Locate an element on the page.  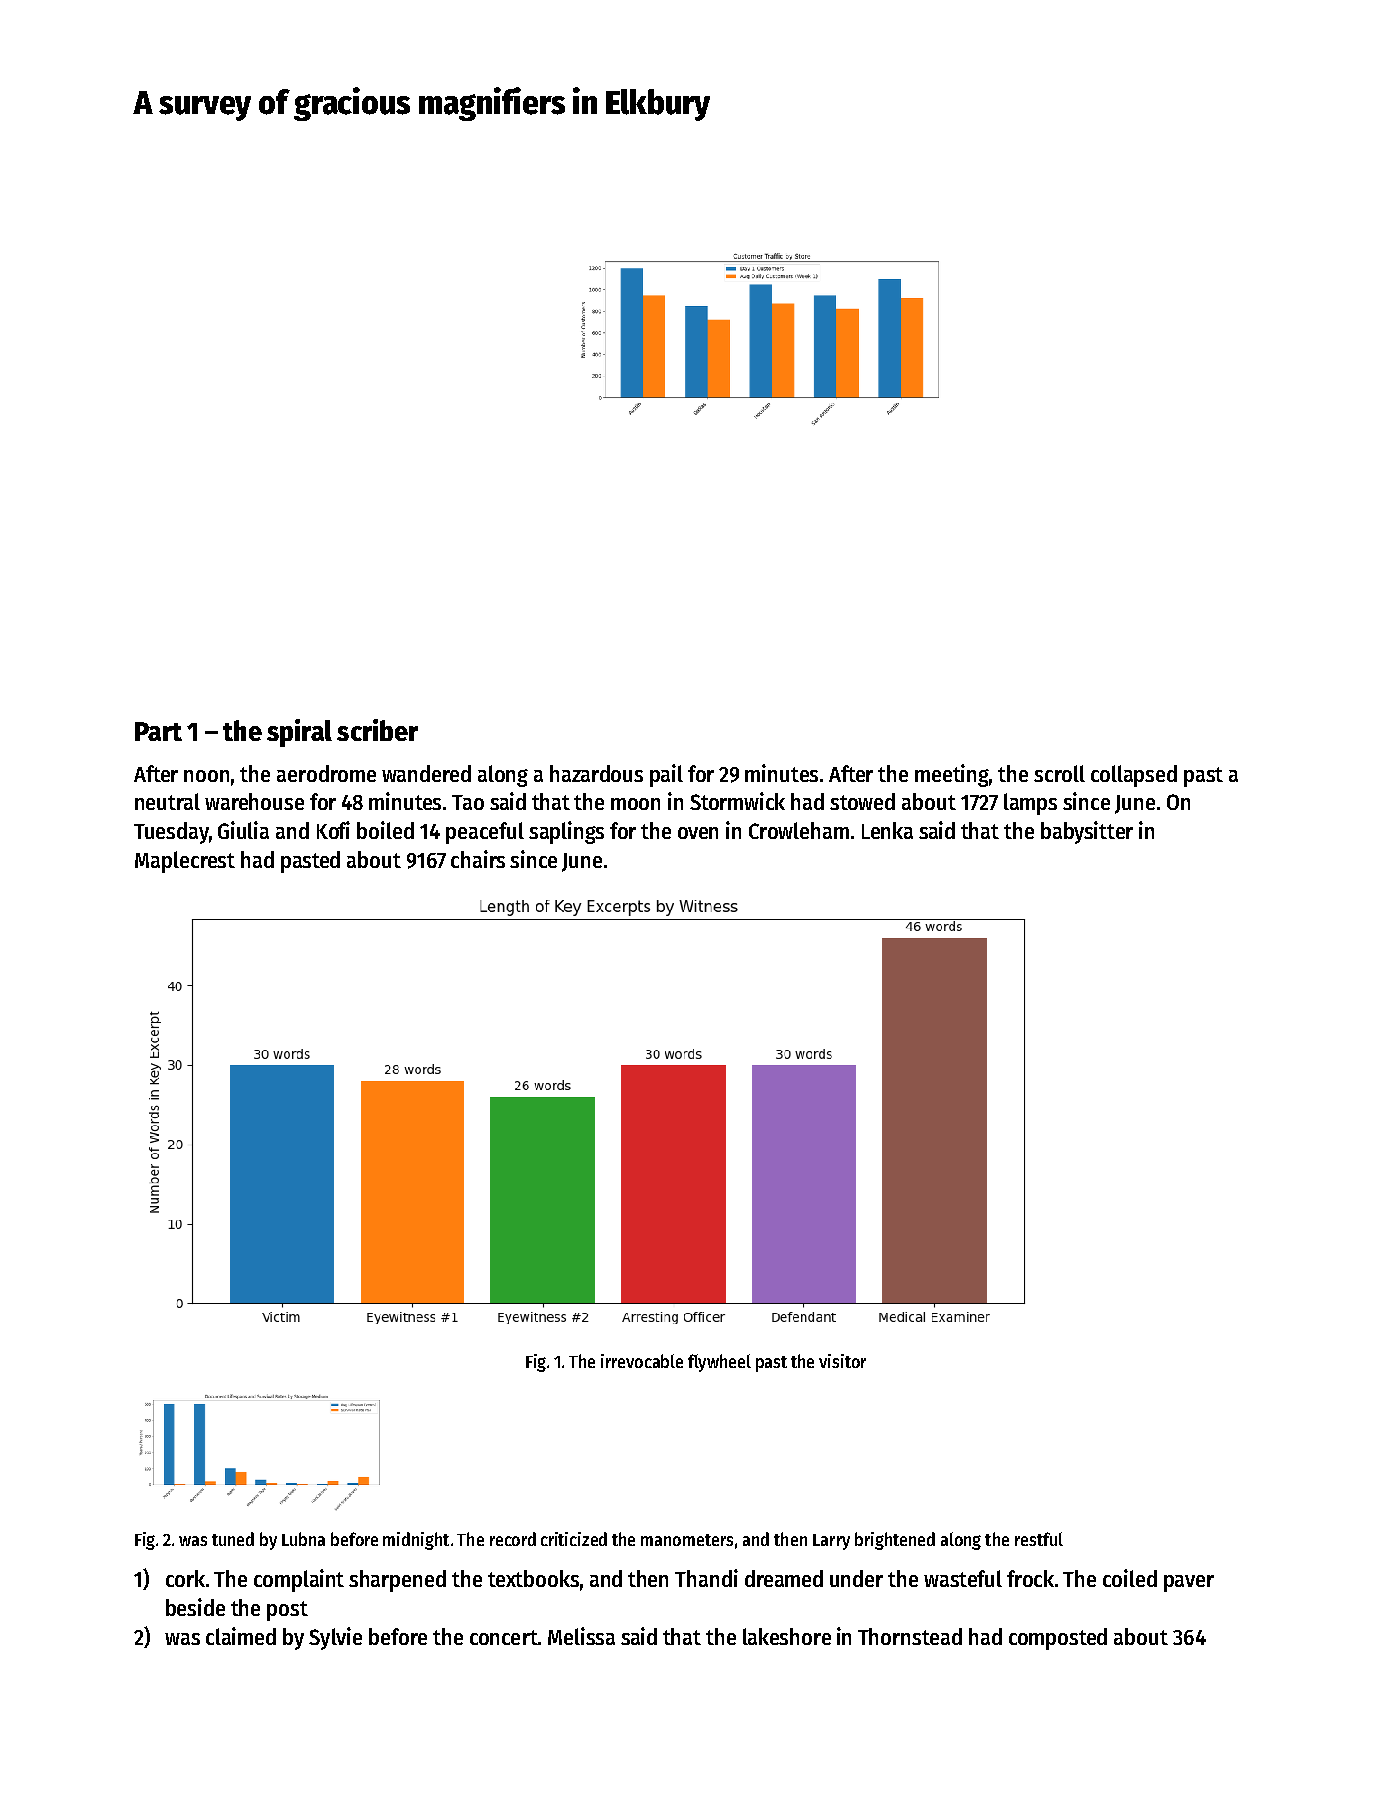
restful is located at coordinates (1039, 1539).
